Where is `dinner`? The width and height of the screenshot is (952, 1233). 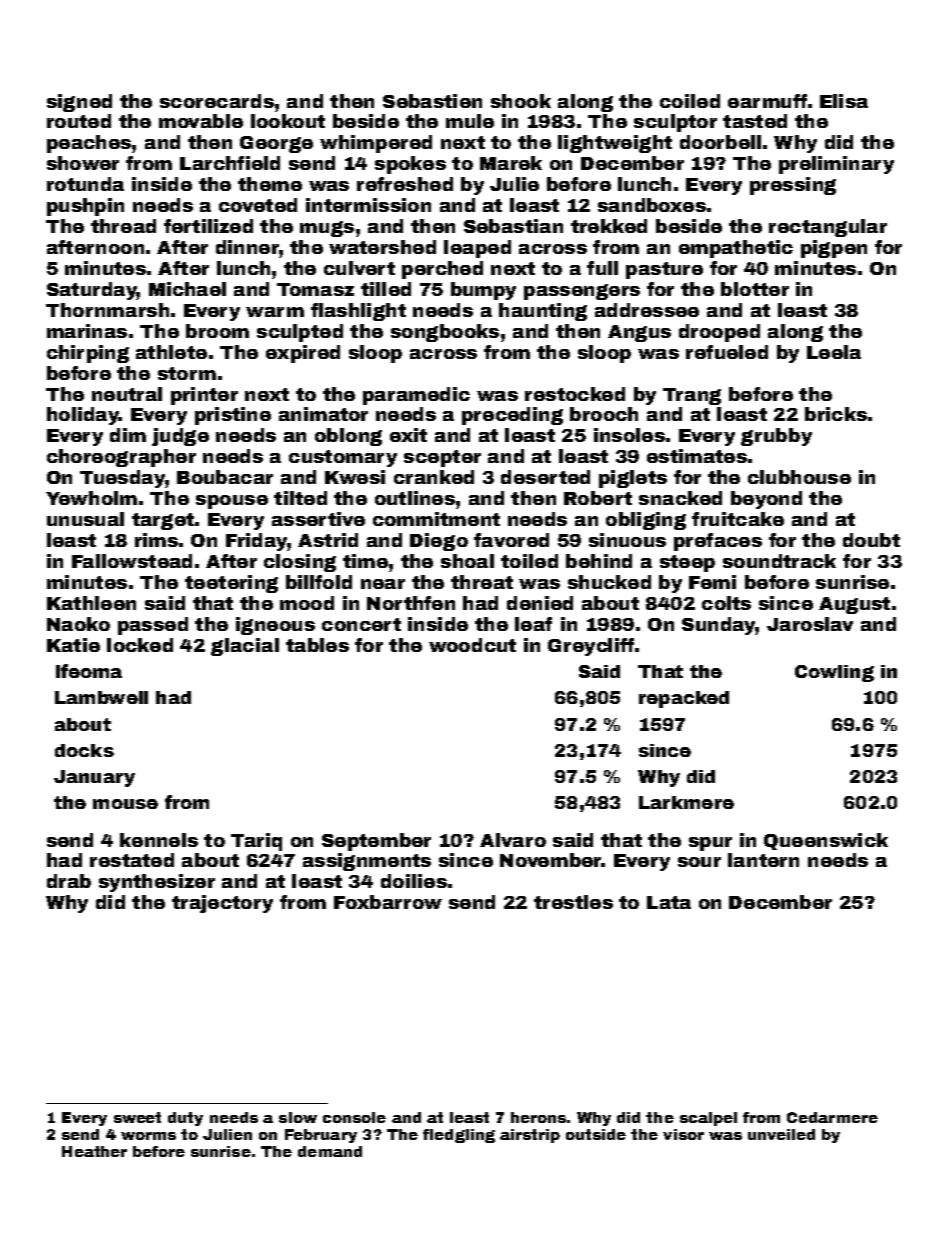 dinner is located at coordinates (247, 247).
